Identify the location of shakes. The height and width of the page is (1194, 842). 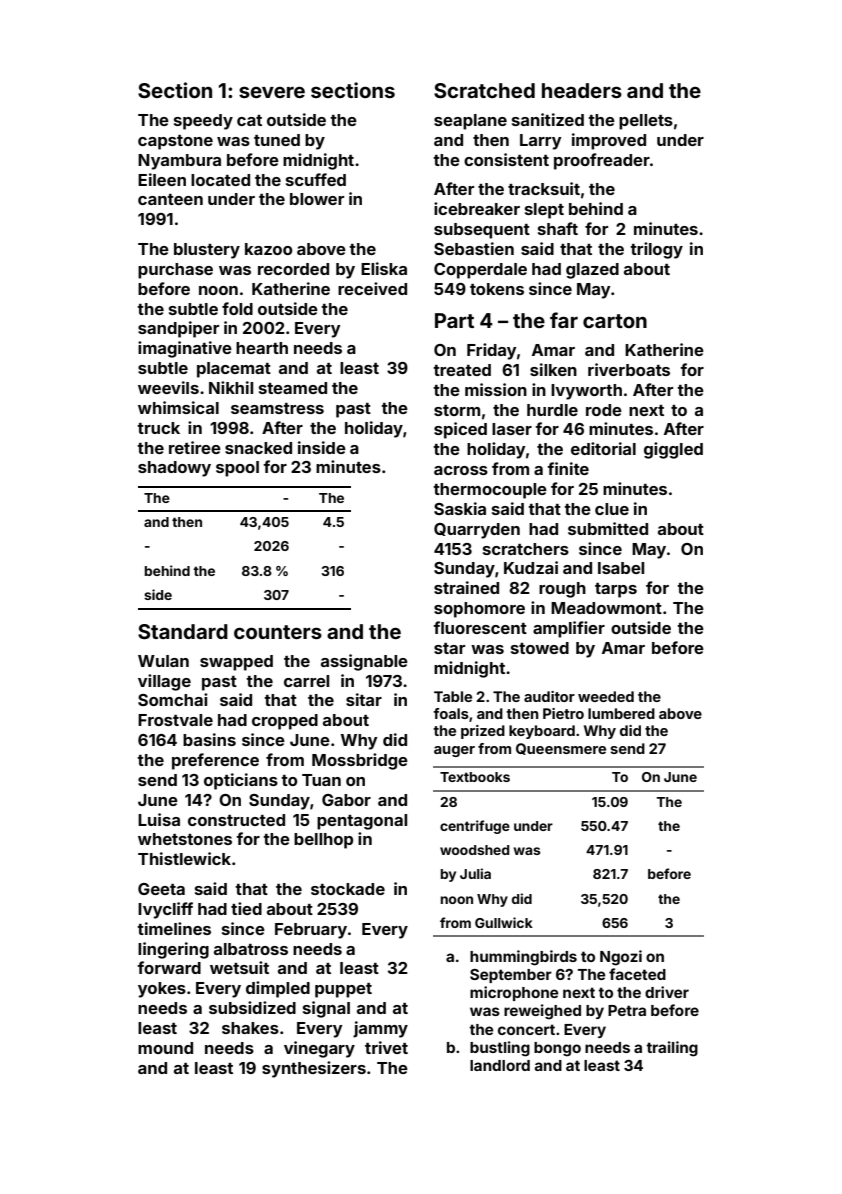
(250, 1028).
